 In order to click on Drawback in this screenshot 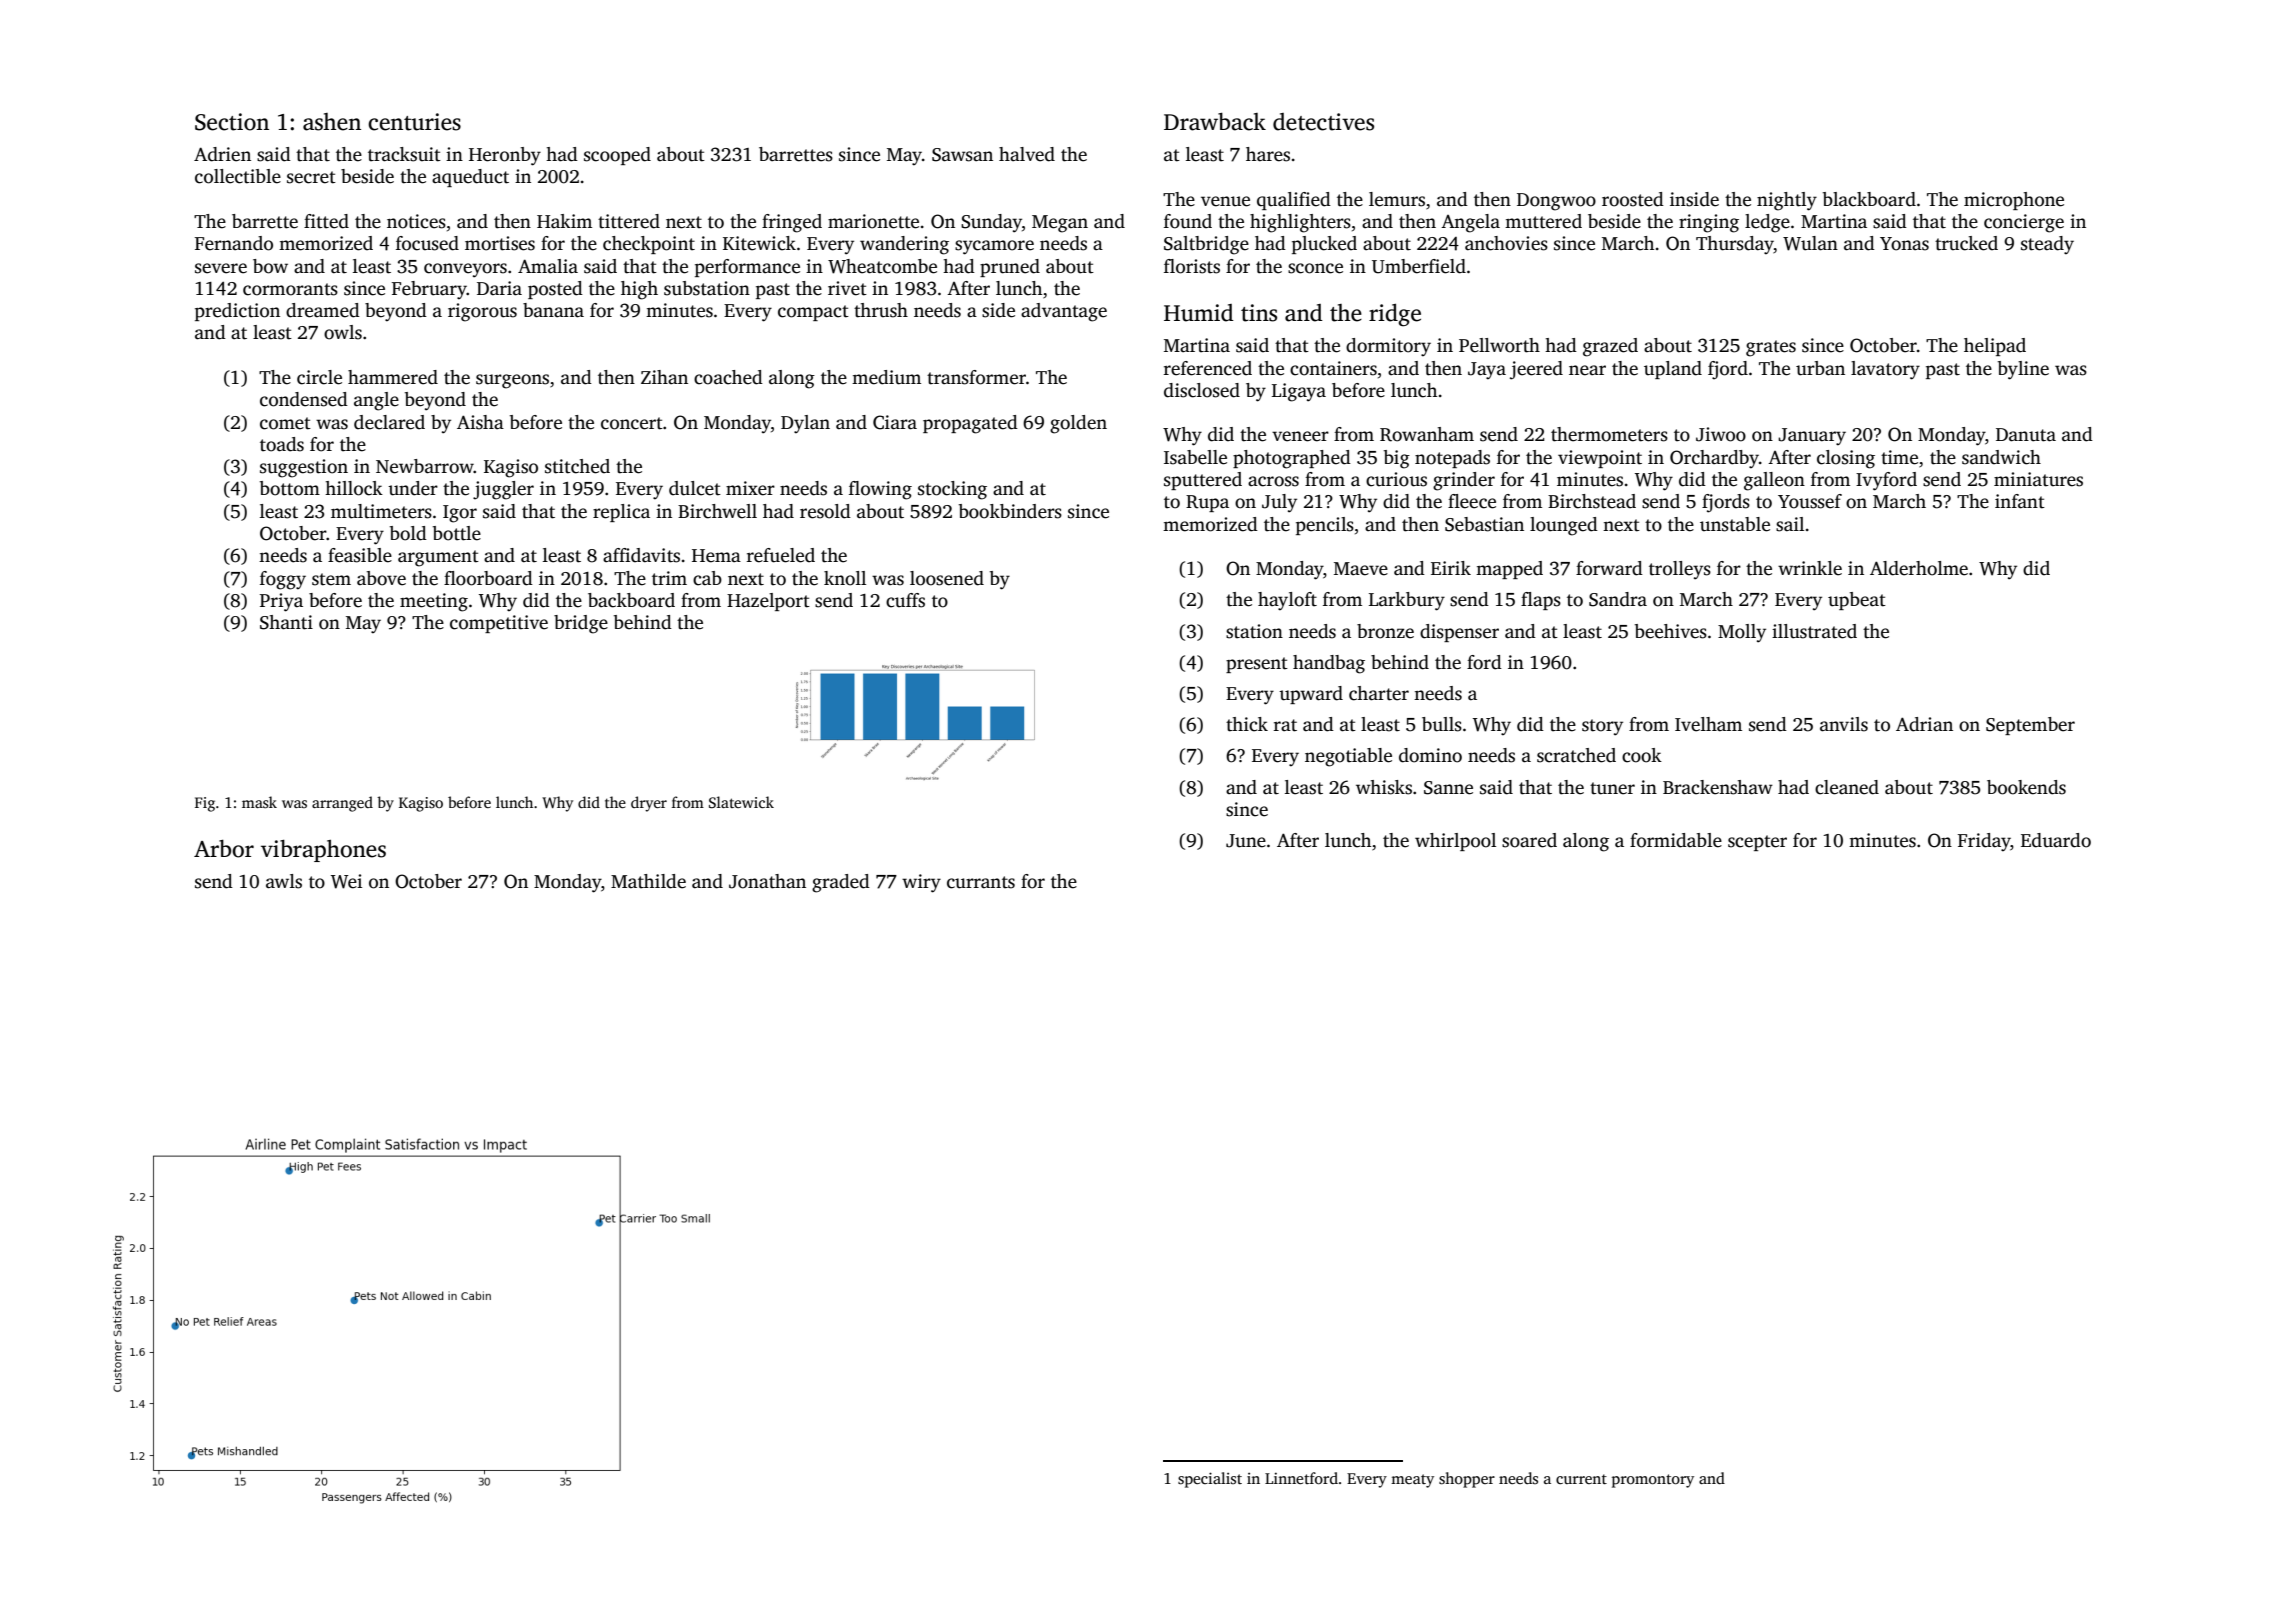, I will do `click(1215, 122)`.
